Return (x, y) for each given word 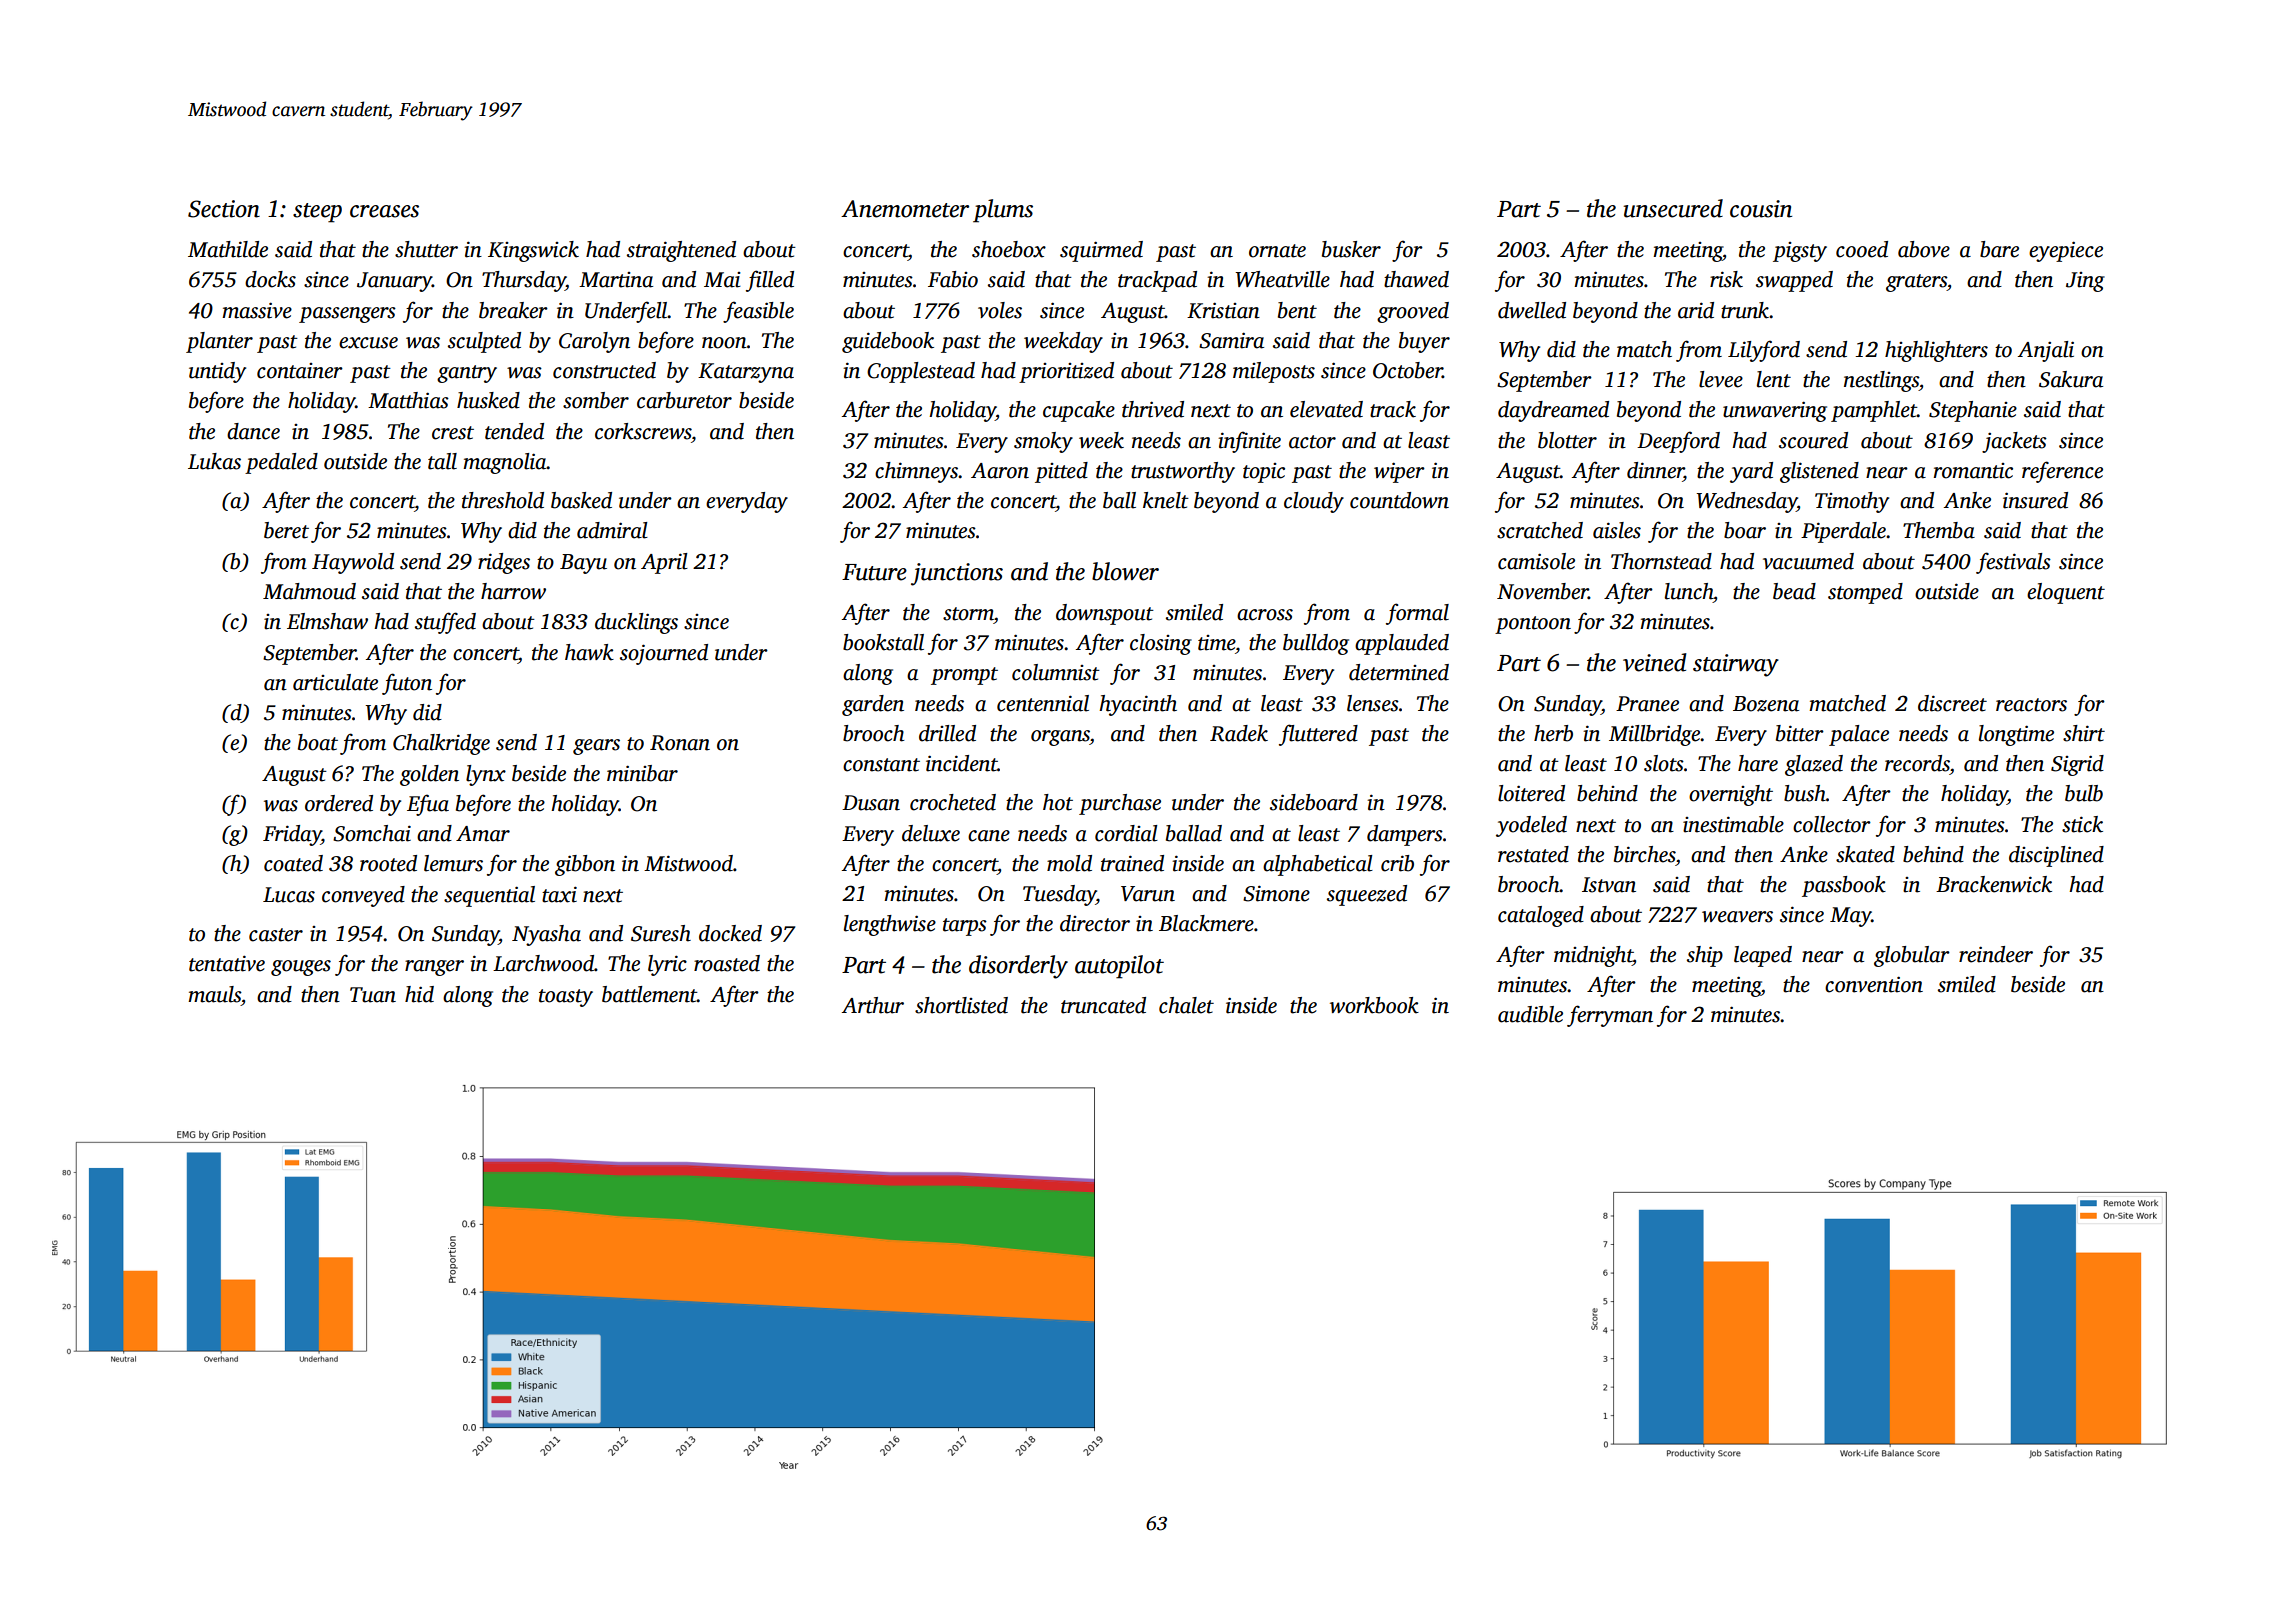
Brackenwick (1994, 884)
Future (874, 572)
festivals (2013, 563)
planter (219, 342)
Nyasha (546, 935)
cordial (1126, 833)
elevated (1326, 409)
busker (1351, 249)
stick (2082, 824)
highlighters (1936, 351)
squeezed (1367, 895)
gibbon (585, 865)
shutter (426, 249)
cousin (1761, 209)
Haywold (353, 563)
